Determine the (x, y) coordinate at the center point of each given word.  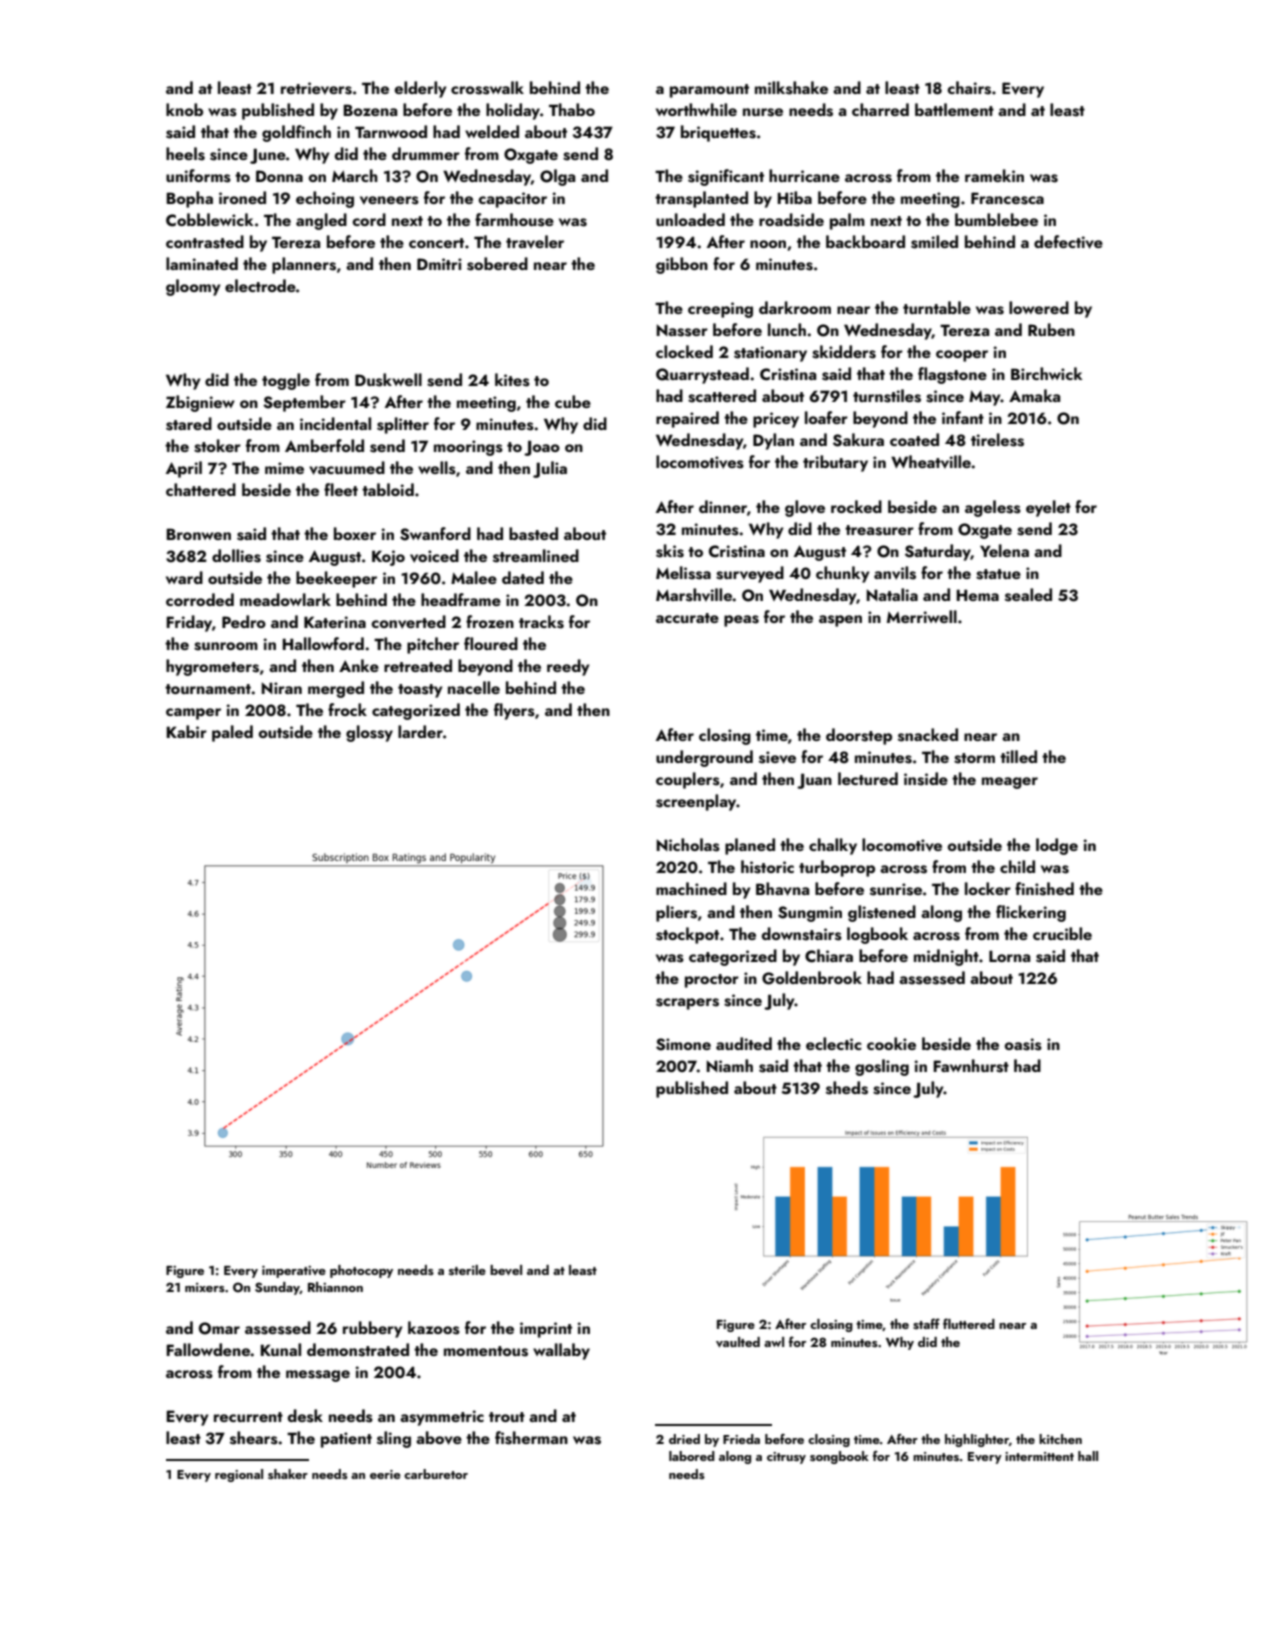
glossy (369, 733)
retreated (418, 665)
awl (774, 1342)
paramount (709, 91)
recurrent (248, 1417)
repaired (687, 419)
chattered (201, 489)
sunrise (896, 889)
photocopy (361, 1271)
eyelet (1048, 508)
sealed (1028, 595)
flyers (514, 711)
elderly (420, 89)
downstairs (802, 934)
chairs (969, 88)
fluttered (969, 1323)
